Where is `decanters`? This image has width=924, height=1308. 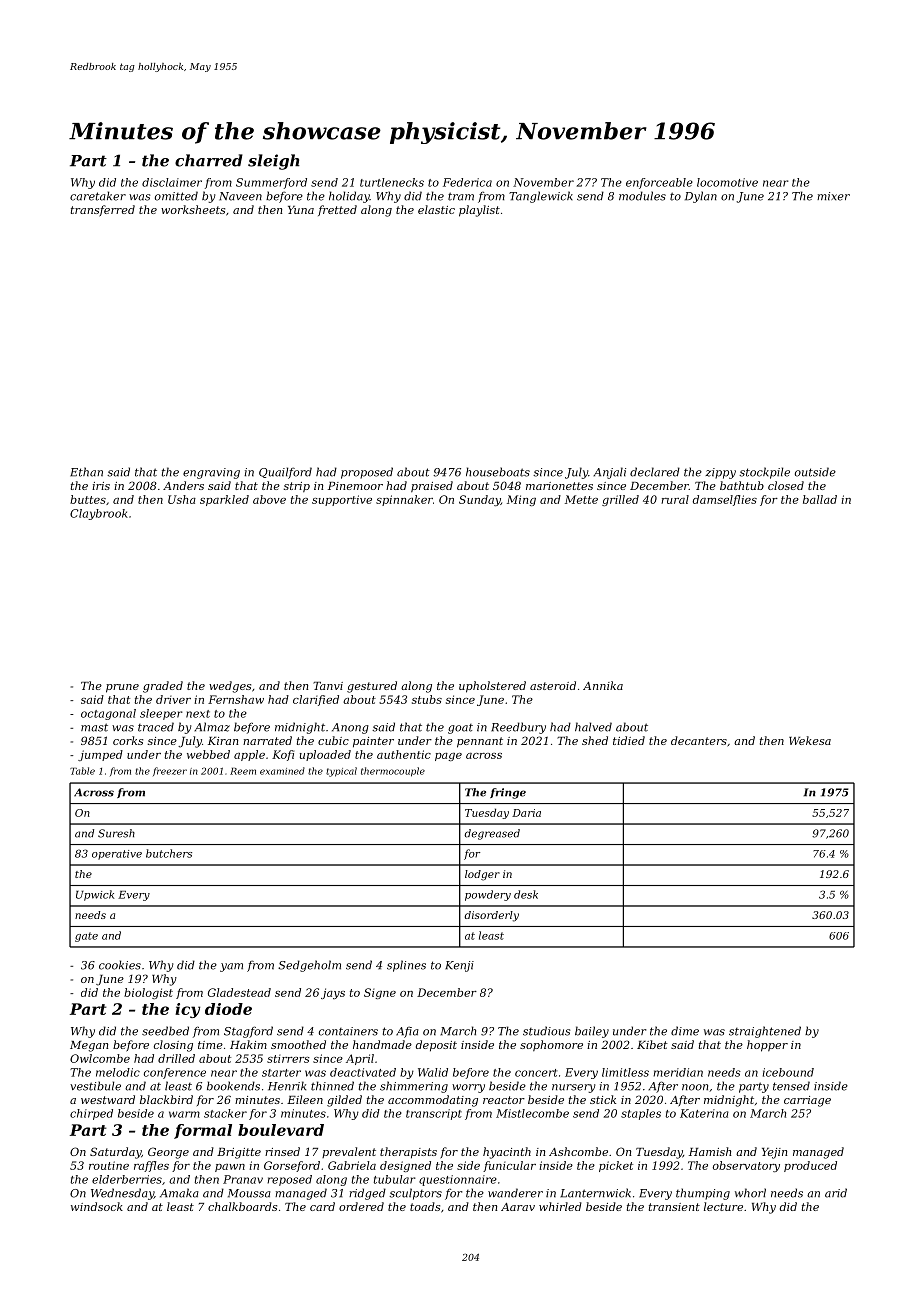 decanters is located at coordinates (699, 740).
